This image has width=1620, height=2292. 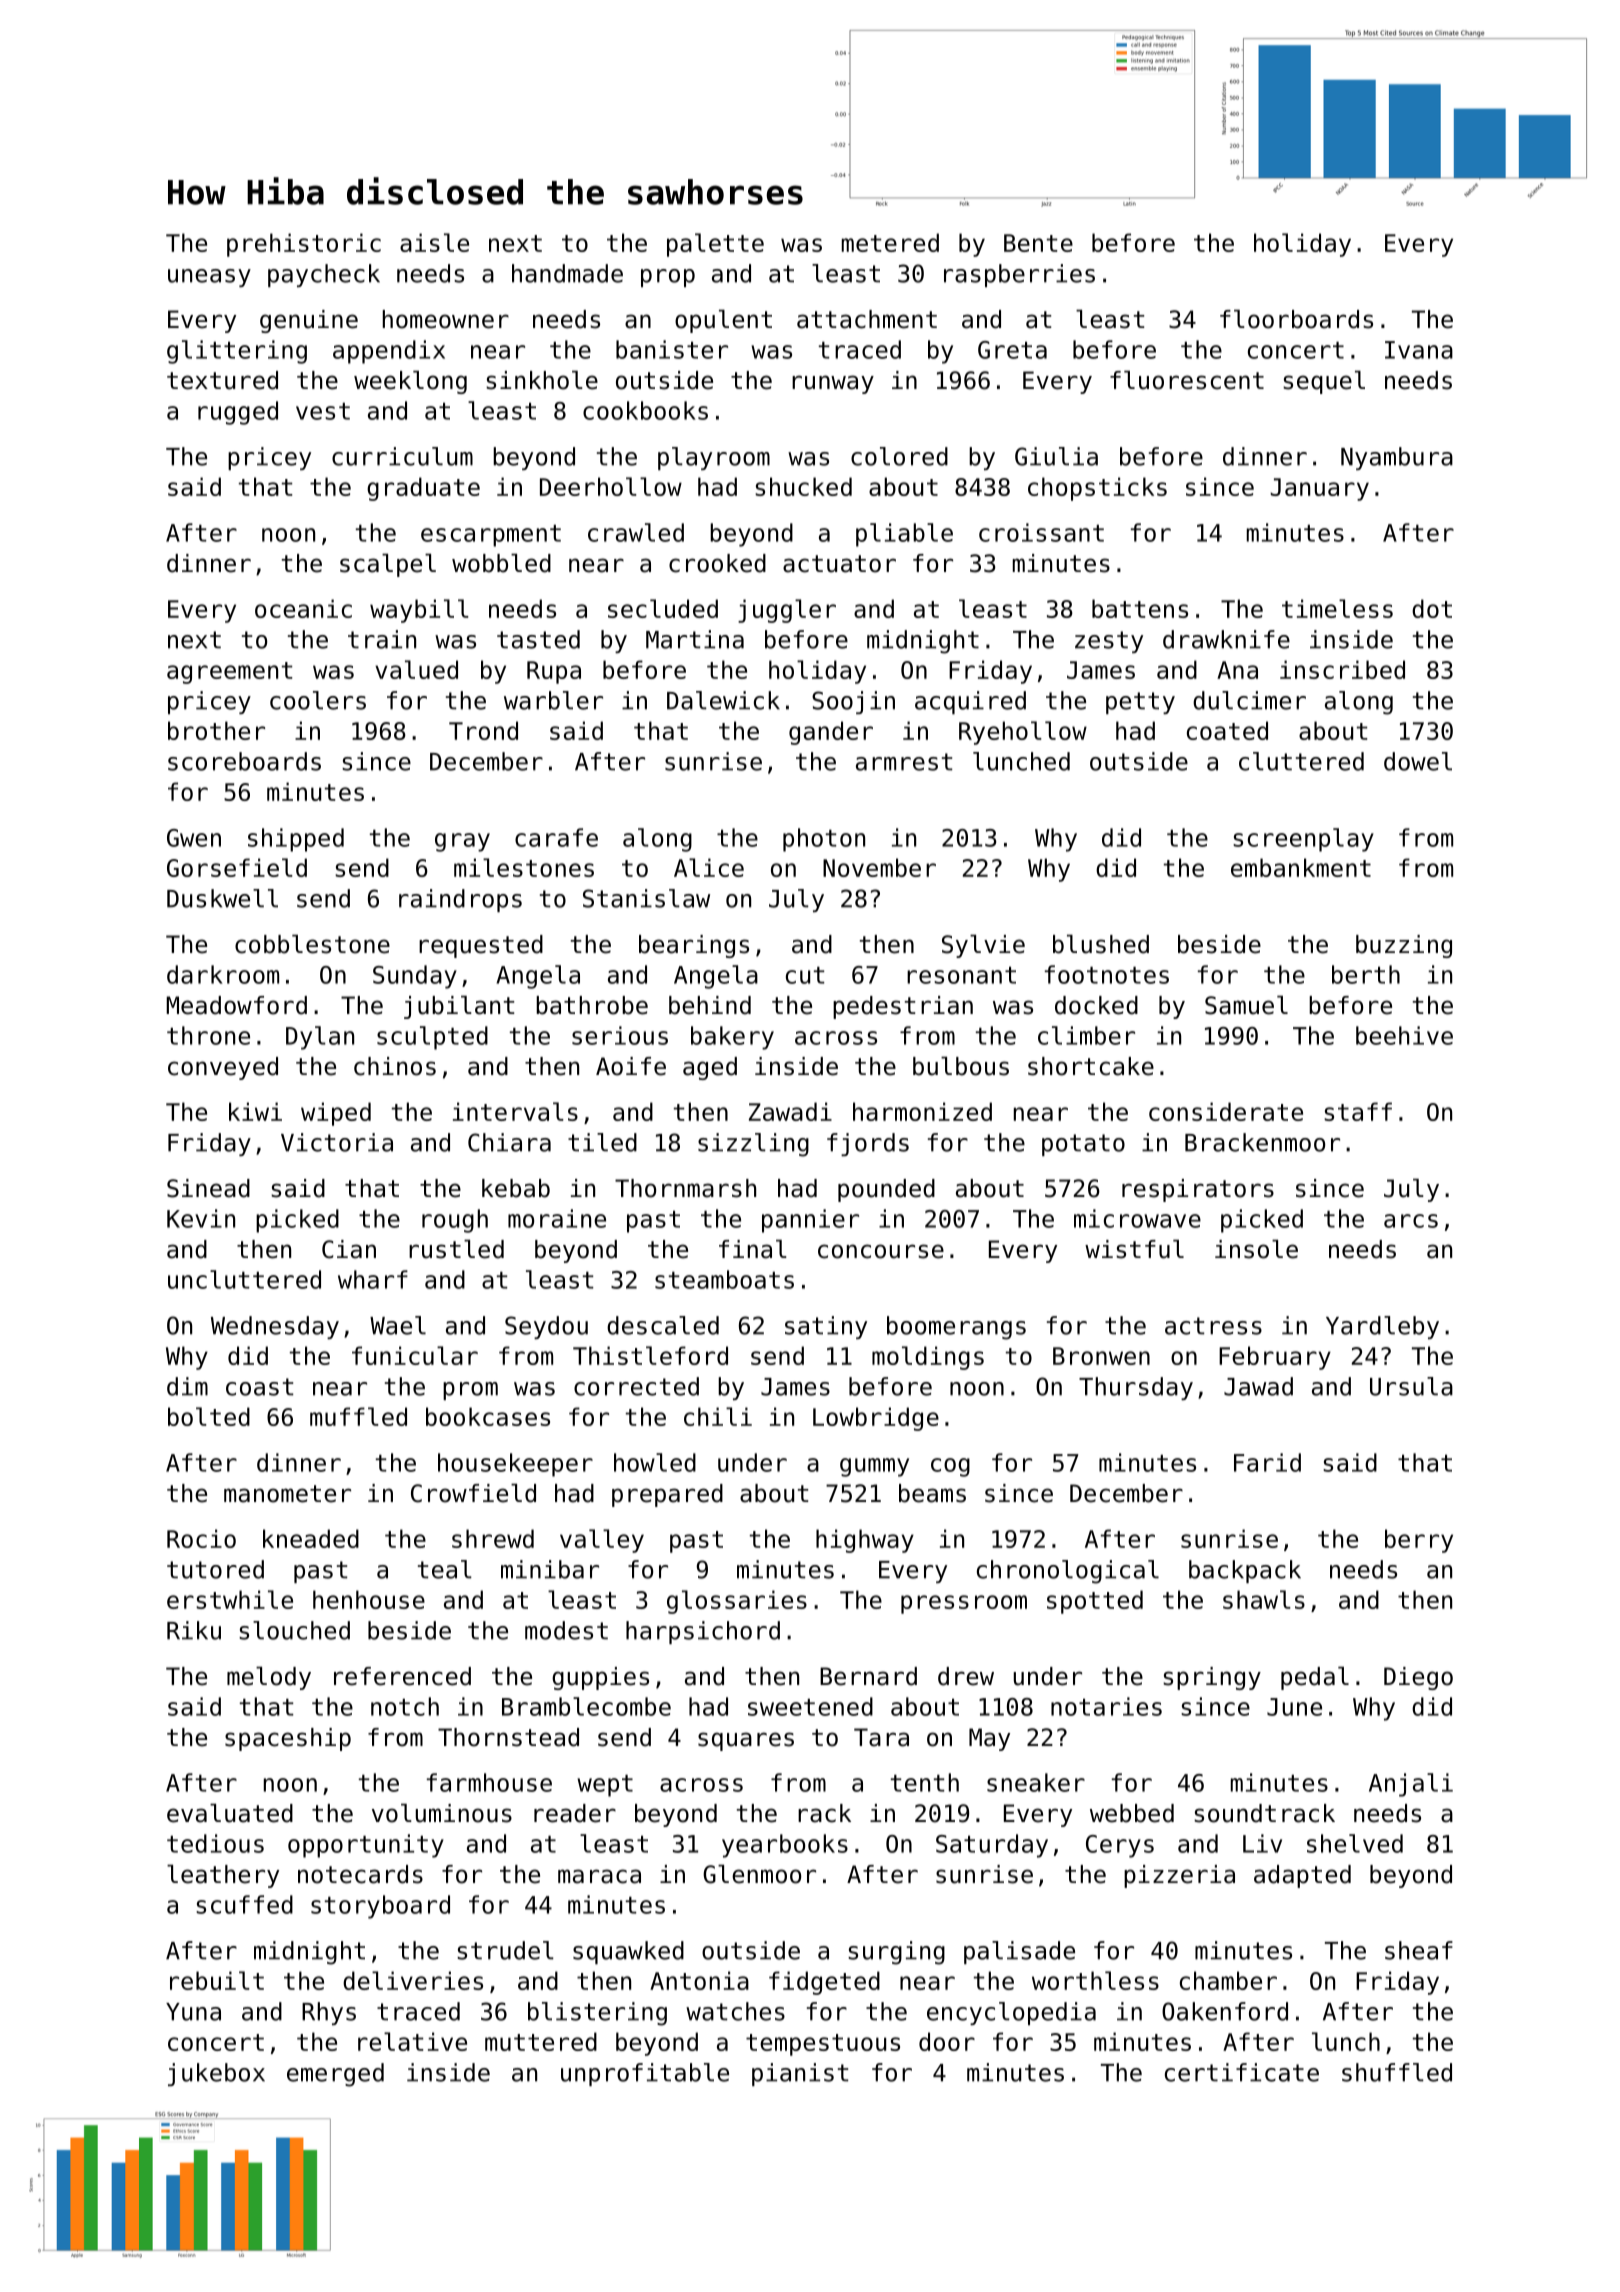 What do you see at coordinates (600, 1678) in the image?
I see `guppies` at bounding box center [600, 1678].
